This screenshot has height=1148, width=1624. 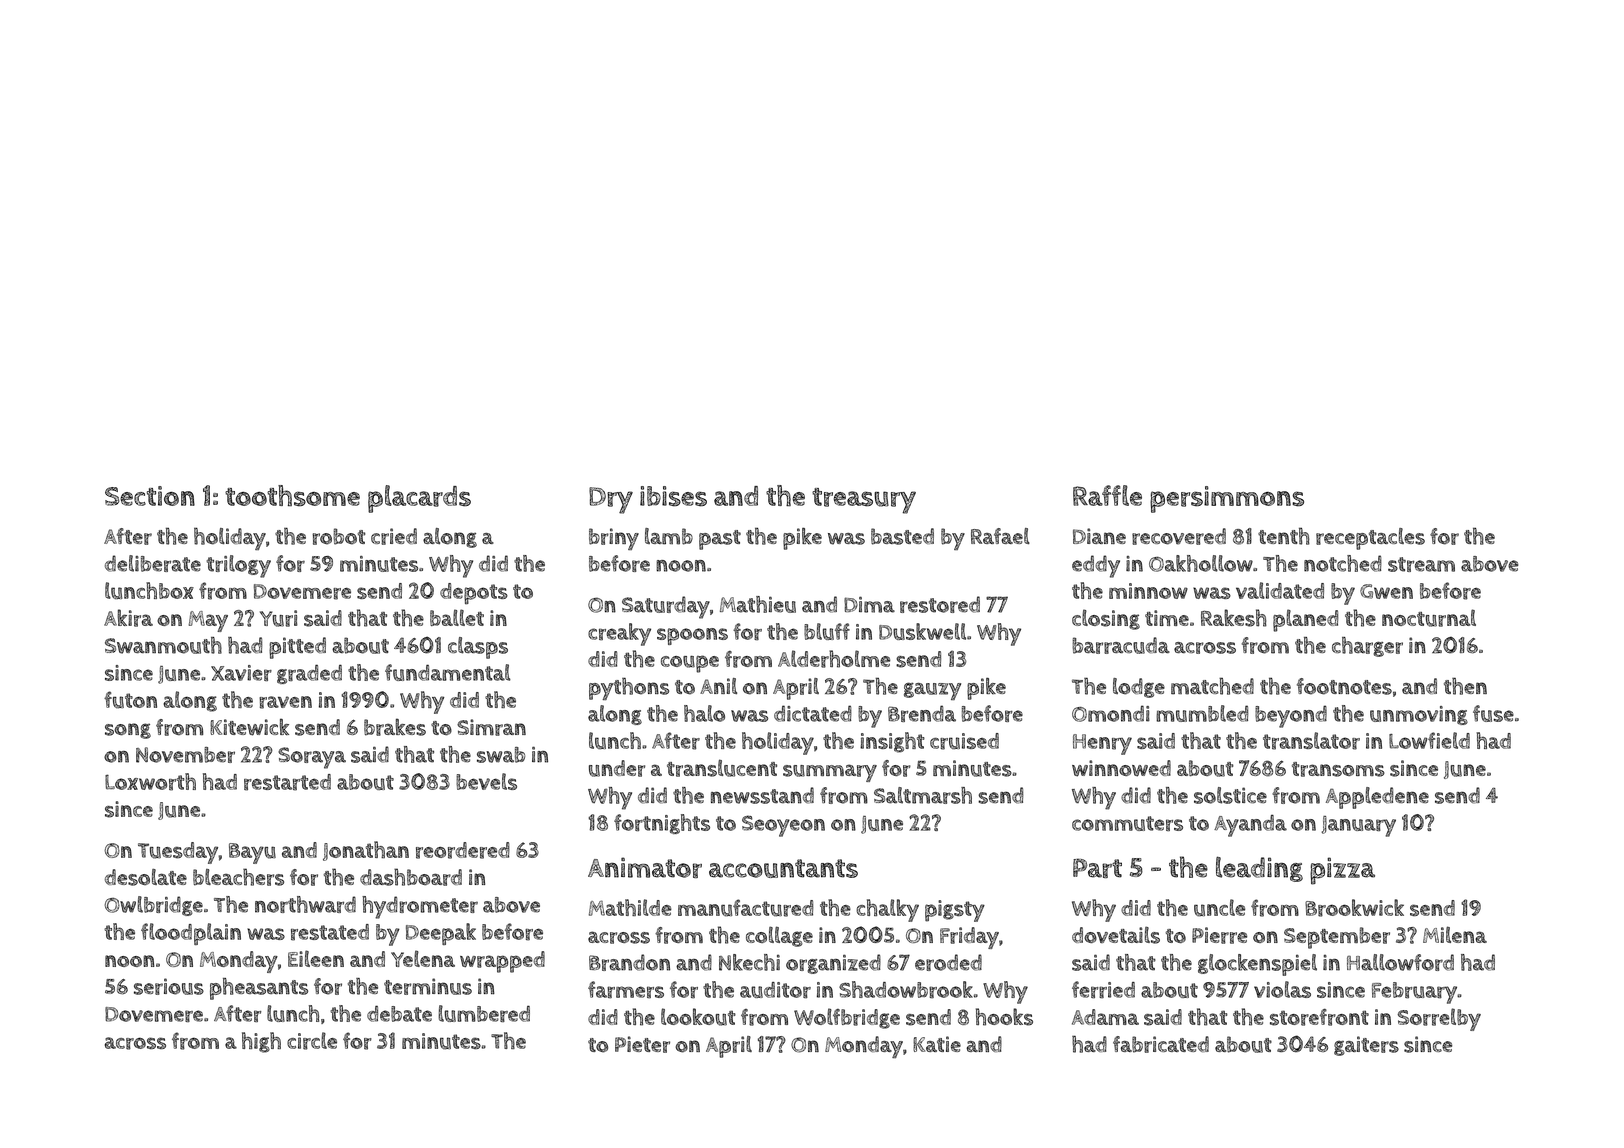 I want to click on reordered, so click(x=463, y=850).
